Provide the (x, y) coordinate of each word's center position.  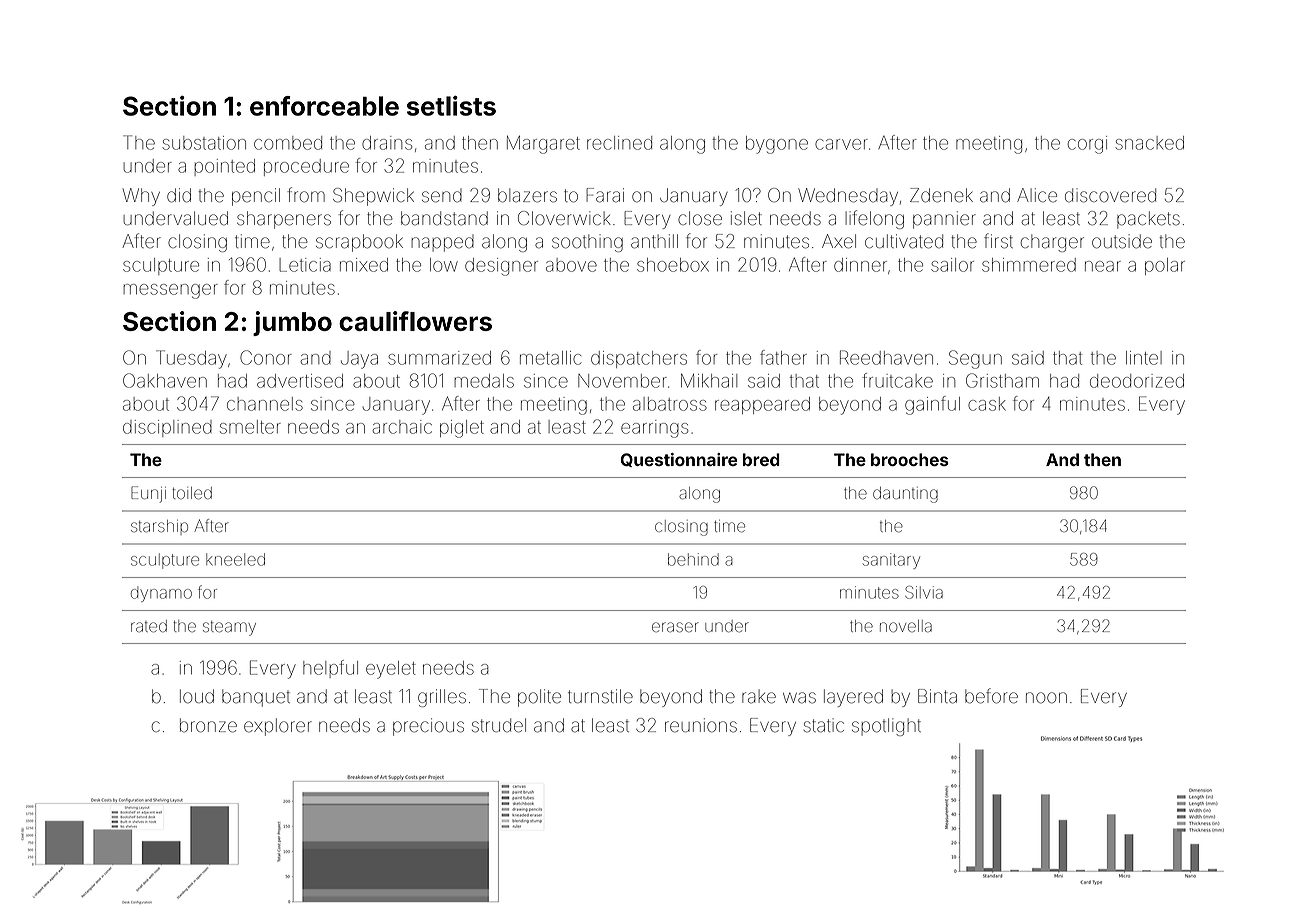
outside (1122, 241)
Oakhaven (165, 380)
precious (428, 727)
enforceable (324, 106)
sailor (952, 265)
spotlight (886, 727)
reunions (701, 725)
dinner (860, 265)
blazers (527, 195)
